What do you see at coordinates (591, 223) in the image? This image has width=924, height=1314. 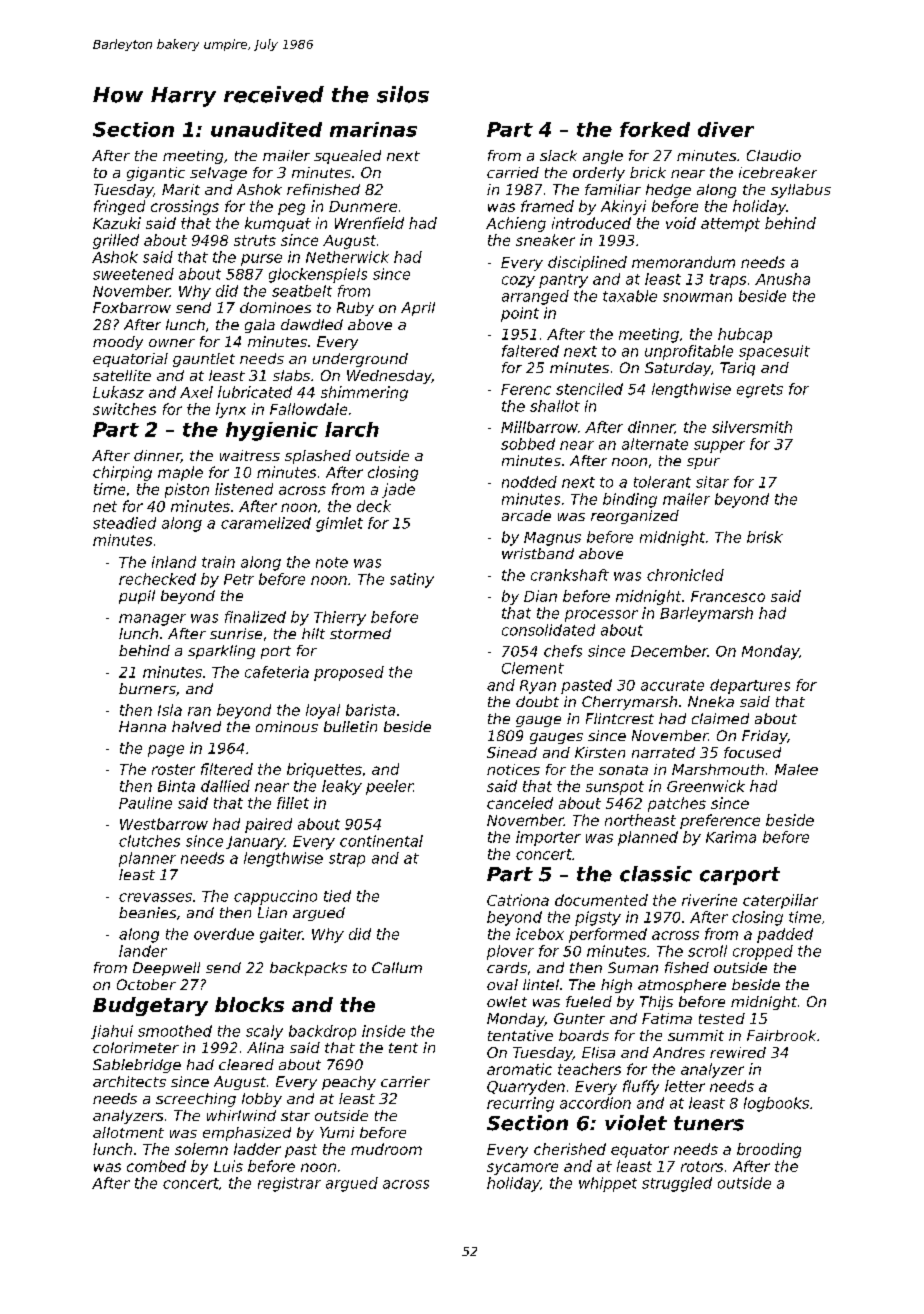 I see `introduced` at bounding box center [591, 223].
